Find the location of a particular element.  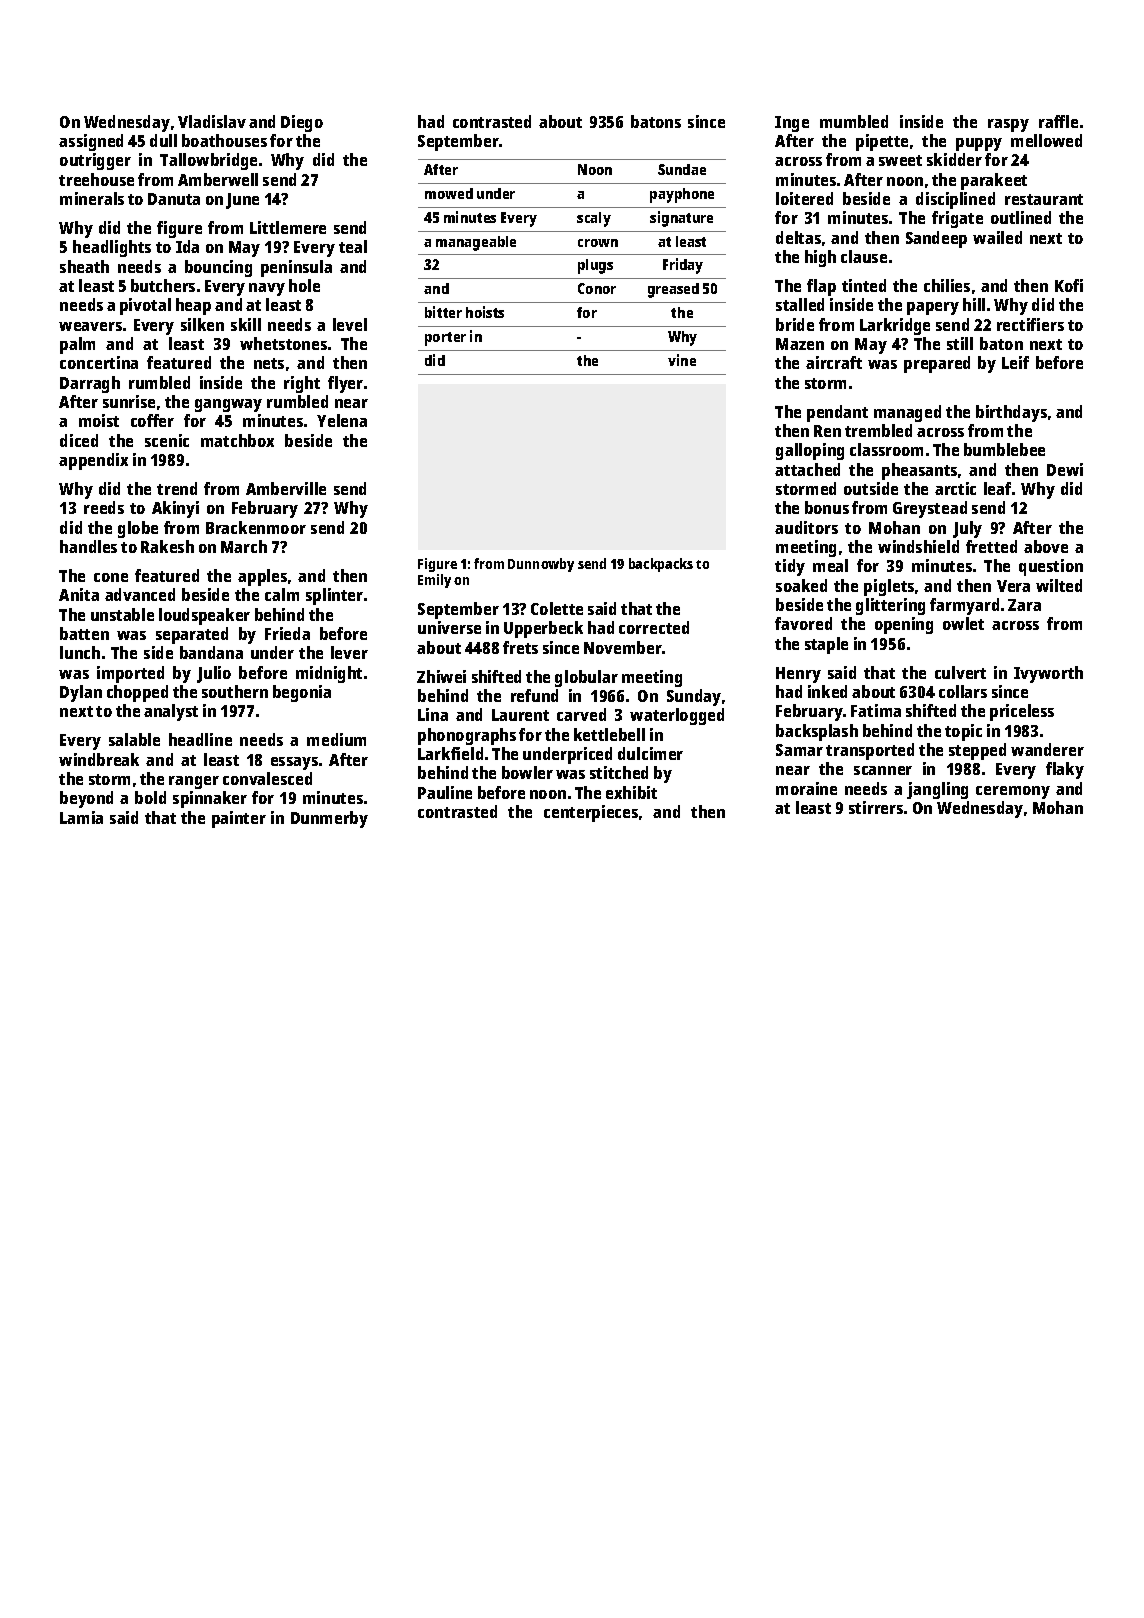

spinnaker is located at coordinates (210, 799).
